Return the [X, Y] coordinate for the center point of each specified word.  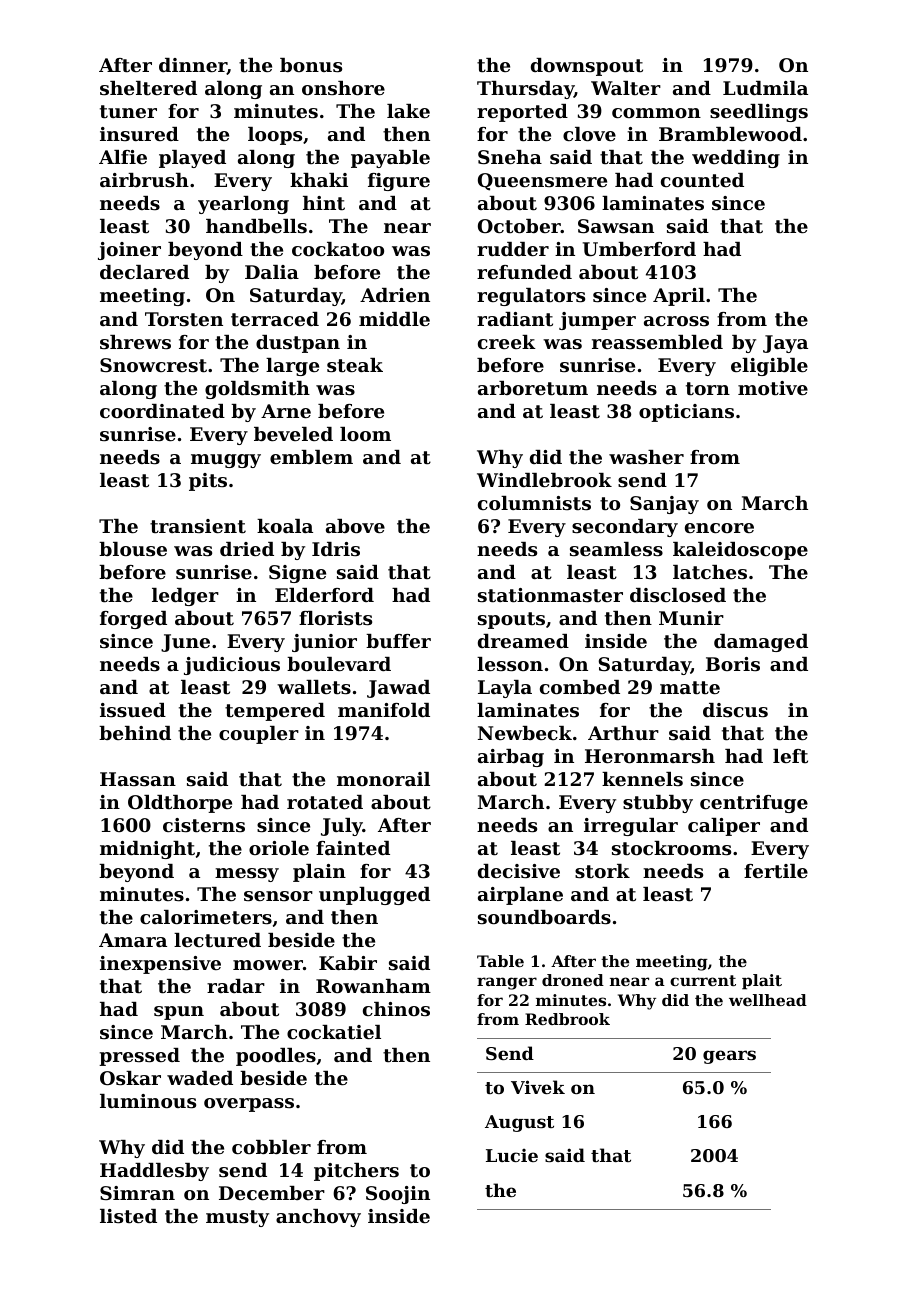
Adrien [395, 295]
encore [719, 528]
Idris [336, 549]
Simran [137, 1193]
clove [589, 134]
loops [275, 136]
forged [133, 620]
